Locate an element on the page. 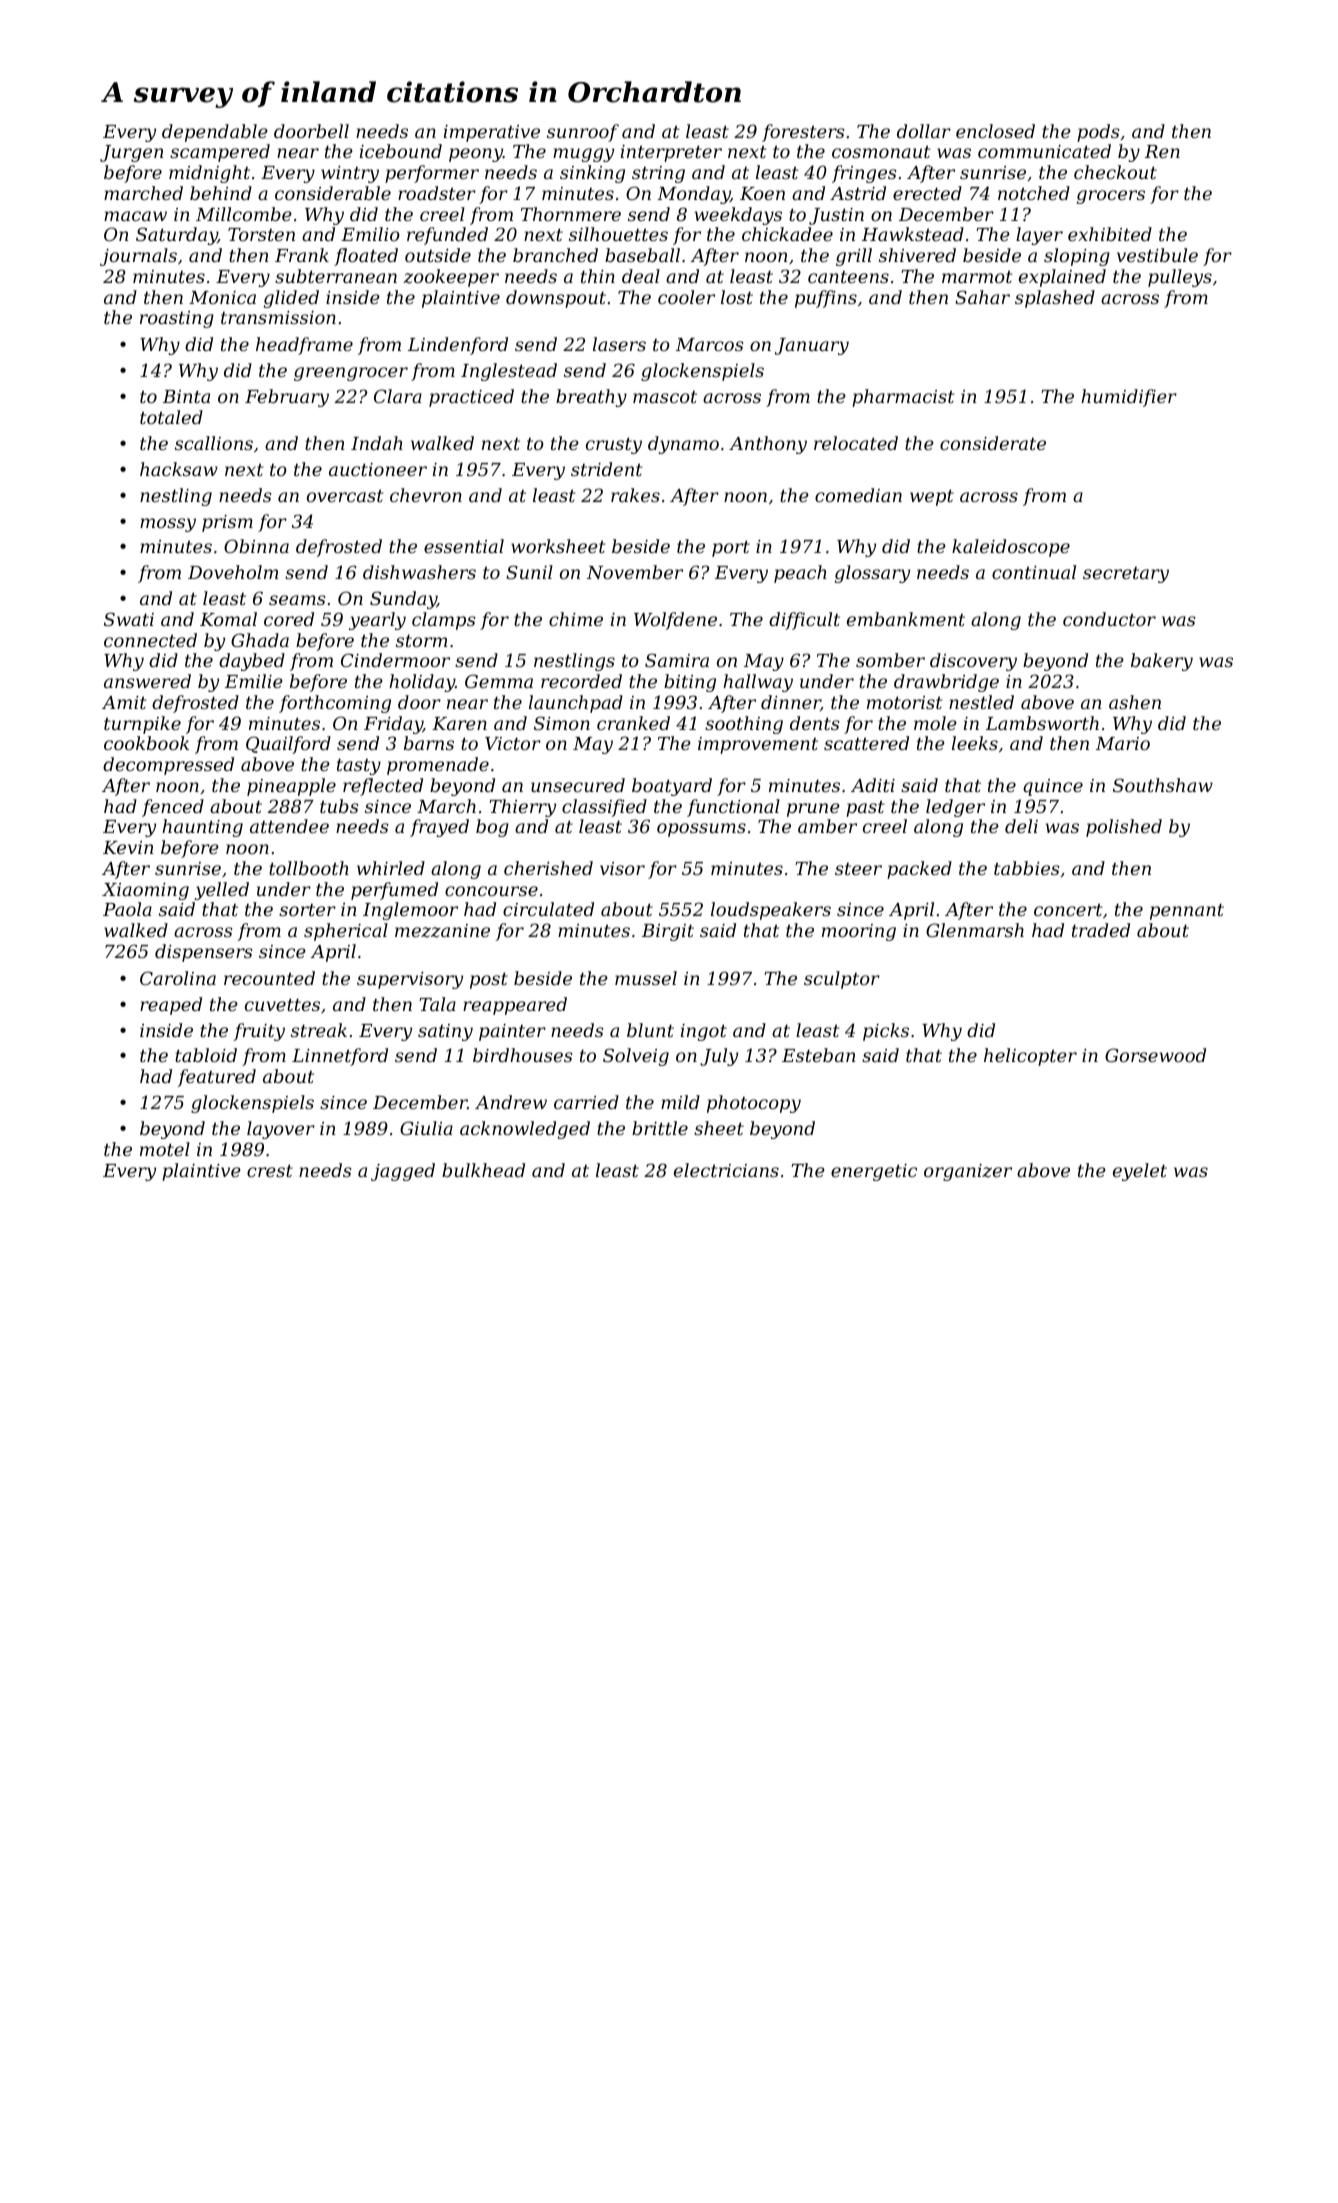 The image size is (1338, 2203). Swati is located at coordinates (129, 619).
